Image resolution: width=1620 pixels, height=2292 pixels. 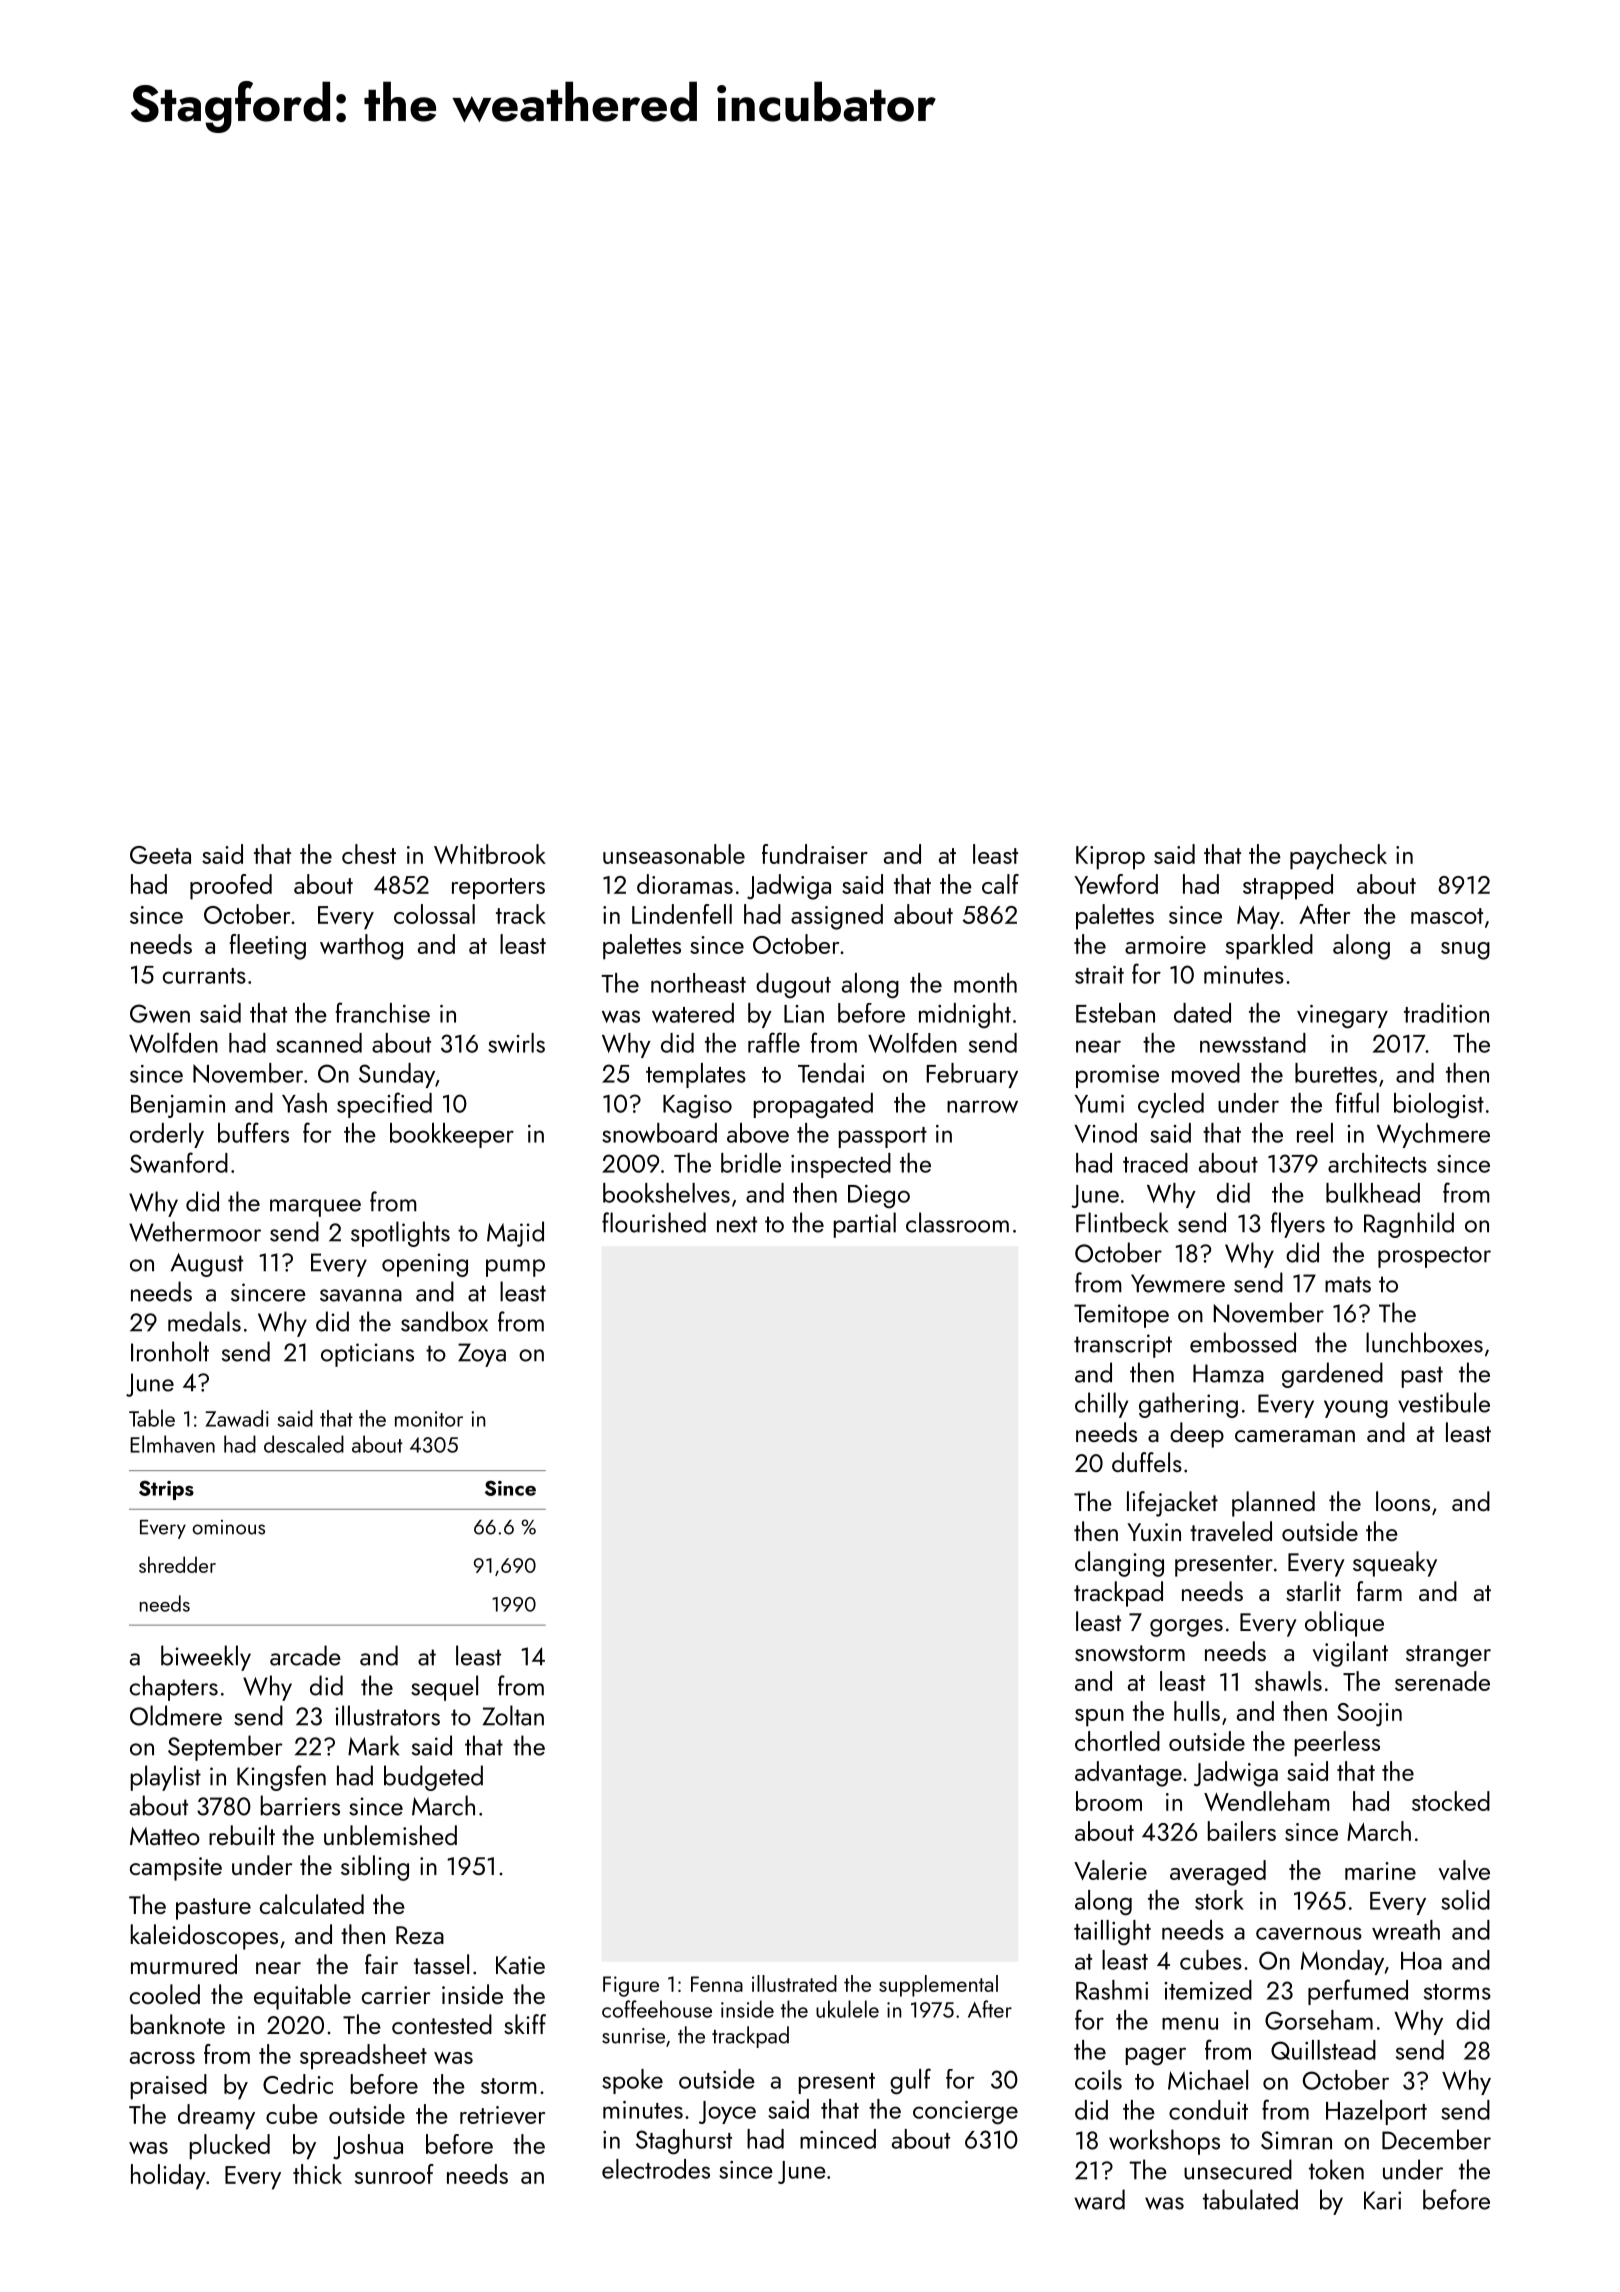 What do you see at coordinates (865, 1225) in the screenshot?
I see `partial` at bounding box center [865, 1225].
